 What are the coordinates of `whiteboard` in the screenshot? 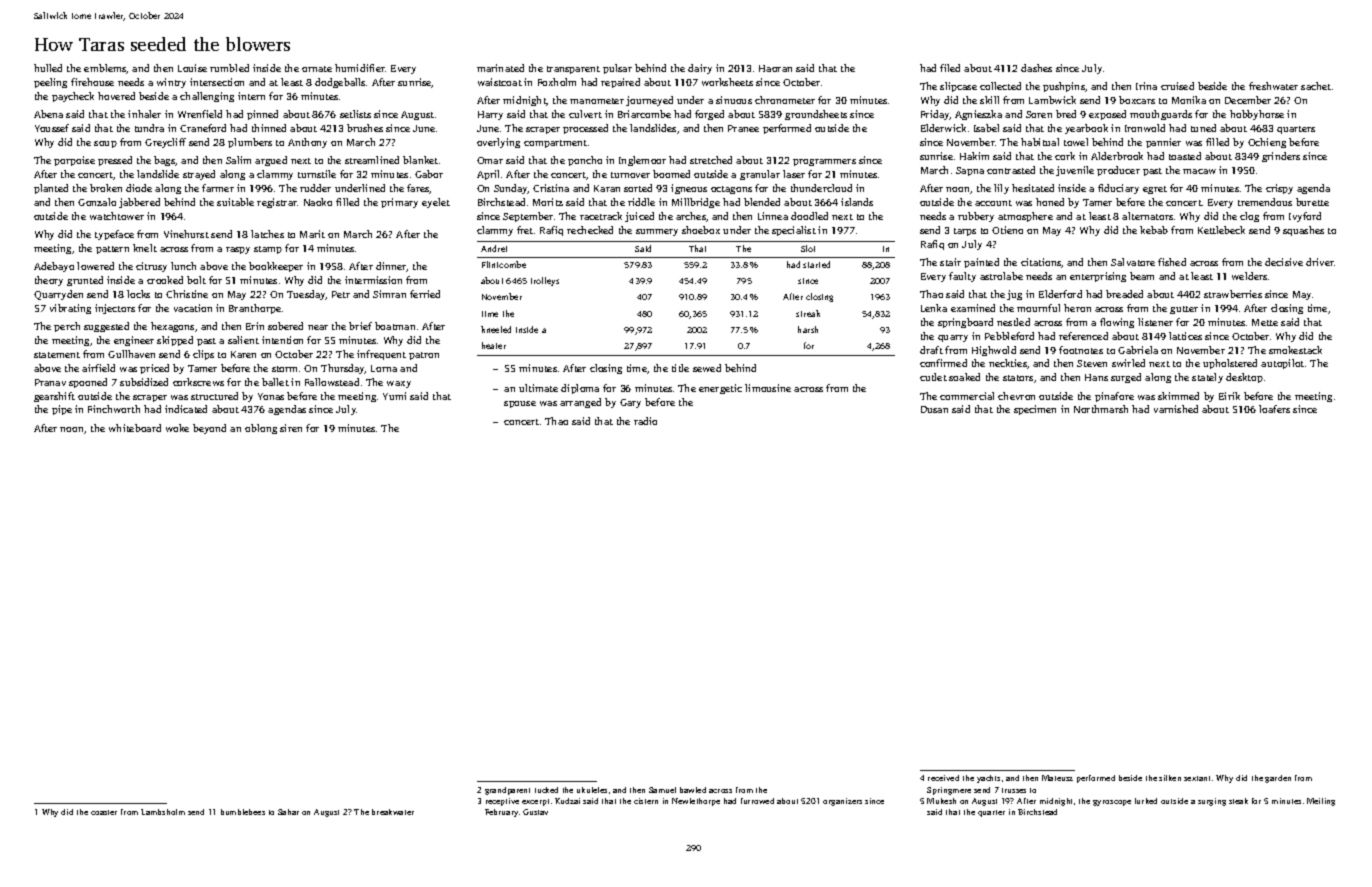 It's located at (135, 428).
